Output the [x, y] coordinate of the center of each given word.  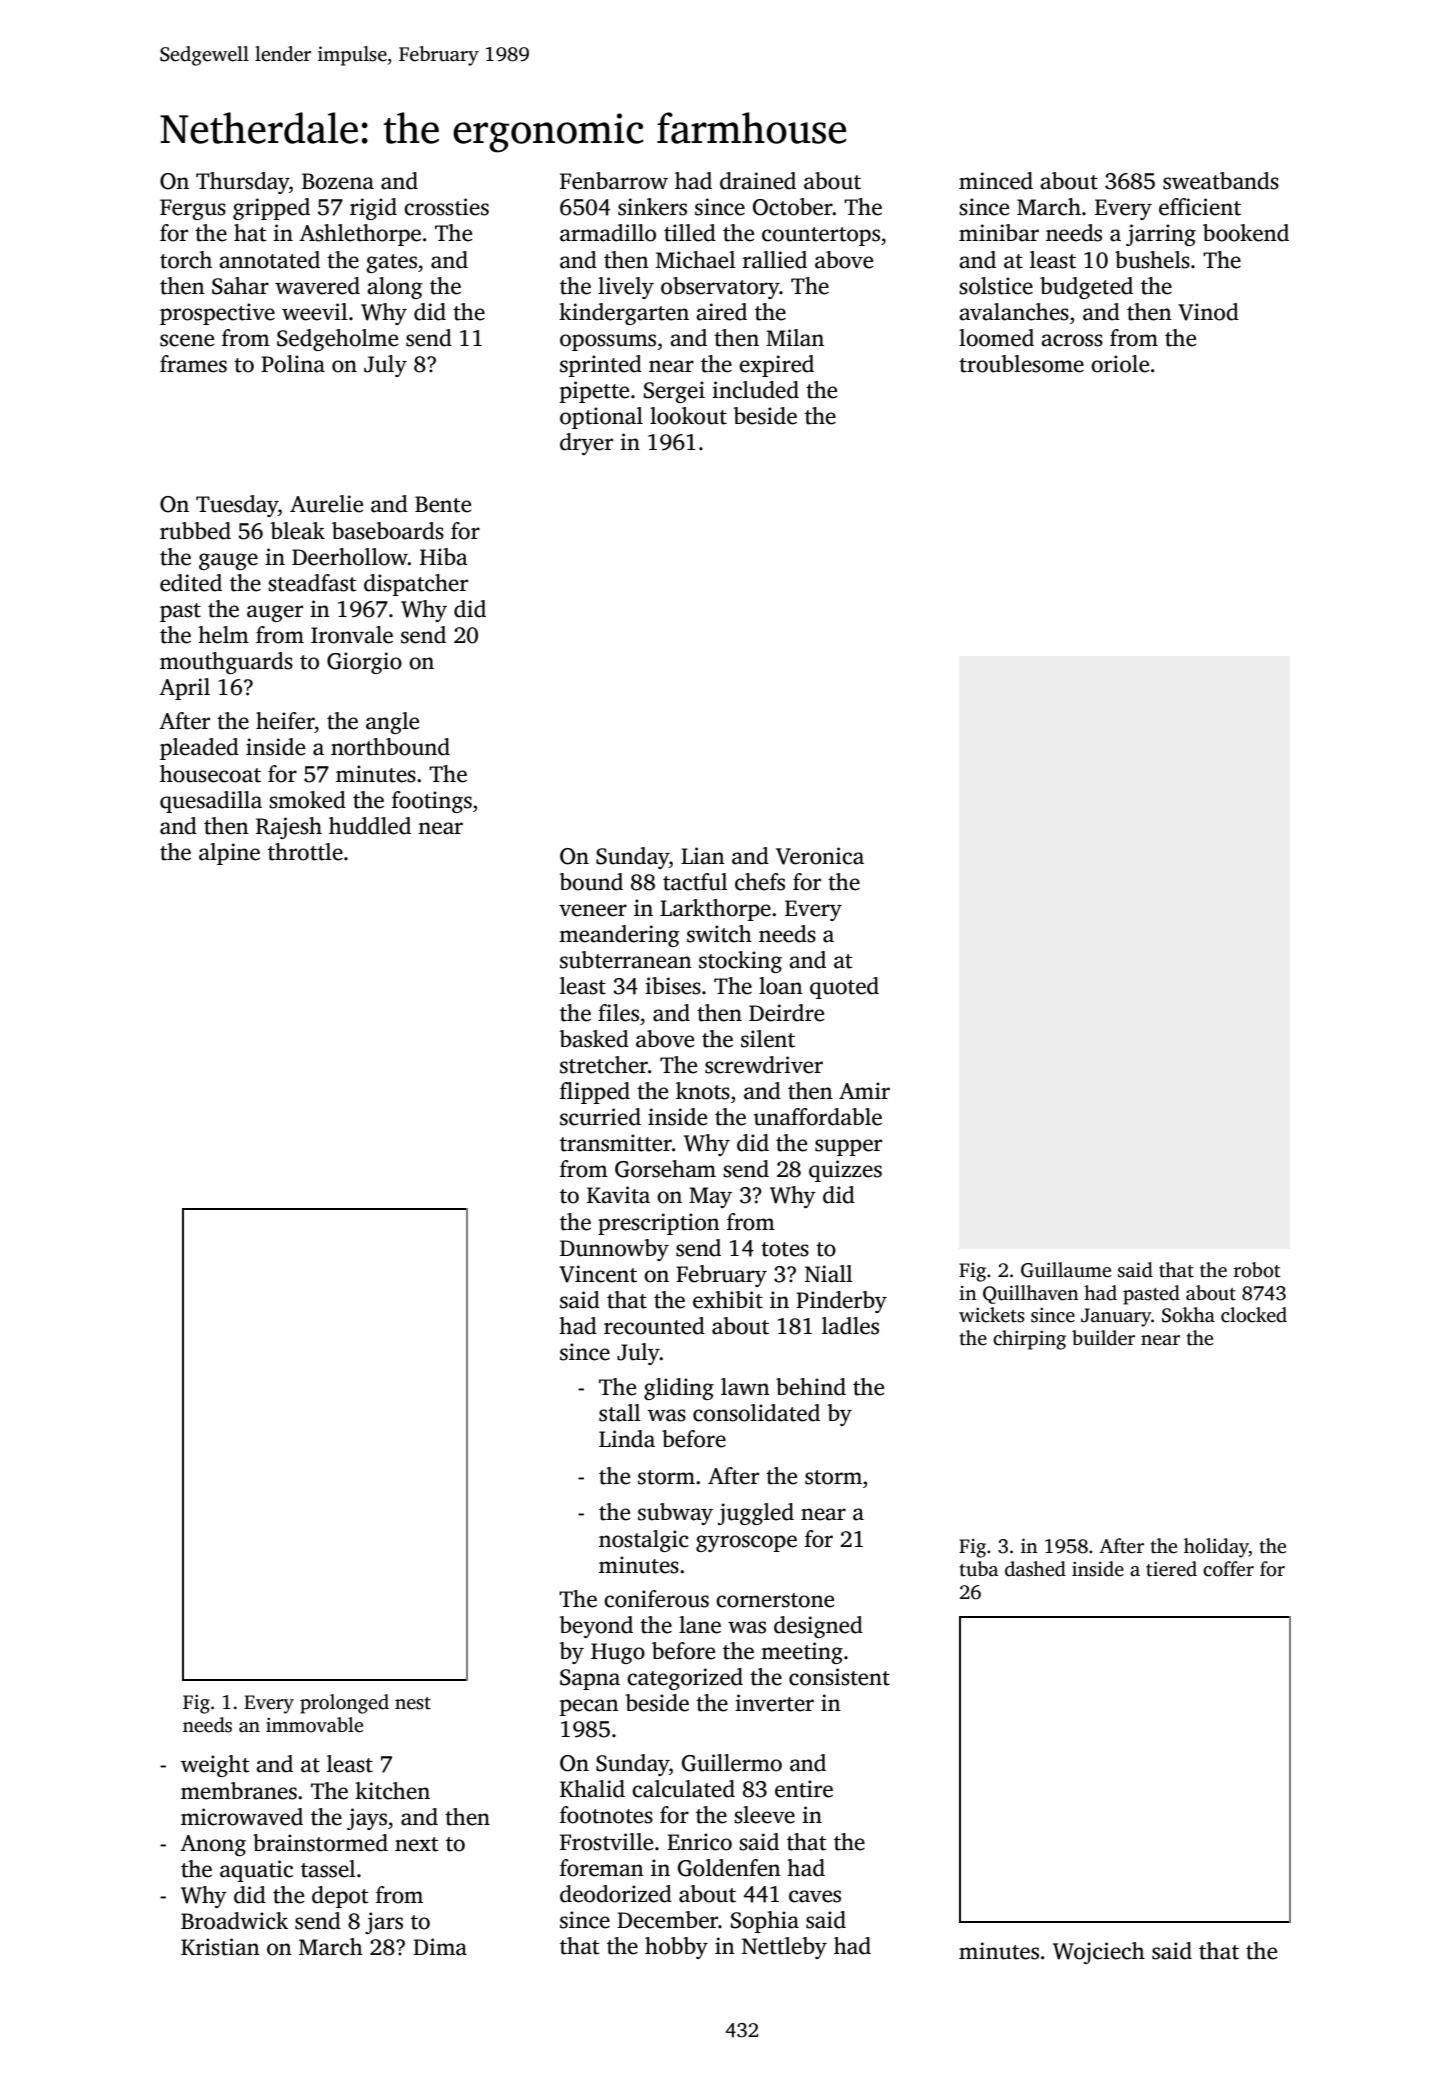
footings [432, 802]
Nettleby [784, 1948]
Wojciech [1099, 1953]
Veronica [820, 856]
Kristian [220, 1947]
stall [620, 1413]
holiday [1216, 1548]
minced [996, 181]
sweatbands [1221, 181]
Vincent [598, 1274]
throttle [305, 852]
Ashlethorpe [360, 235]
